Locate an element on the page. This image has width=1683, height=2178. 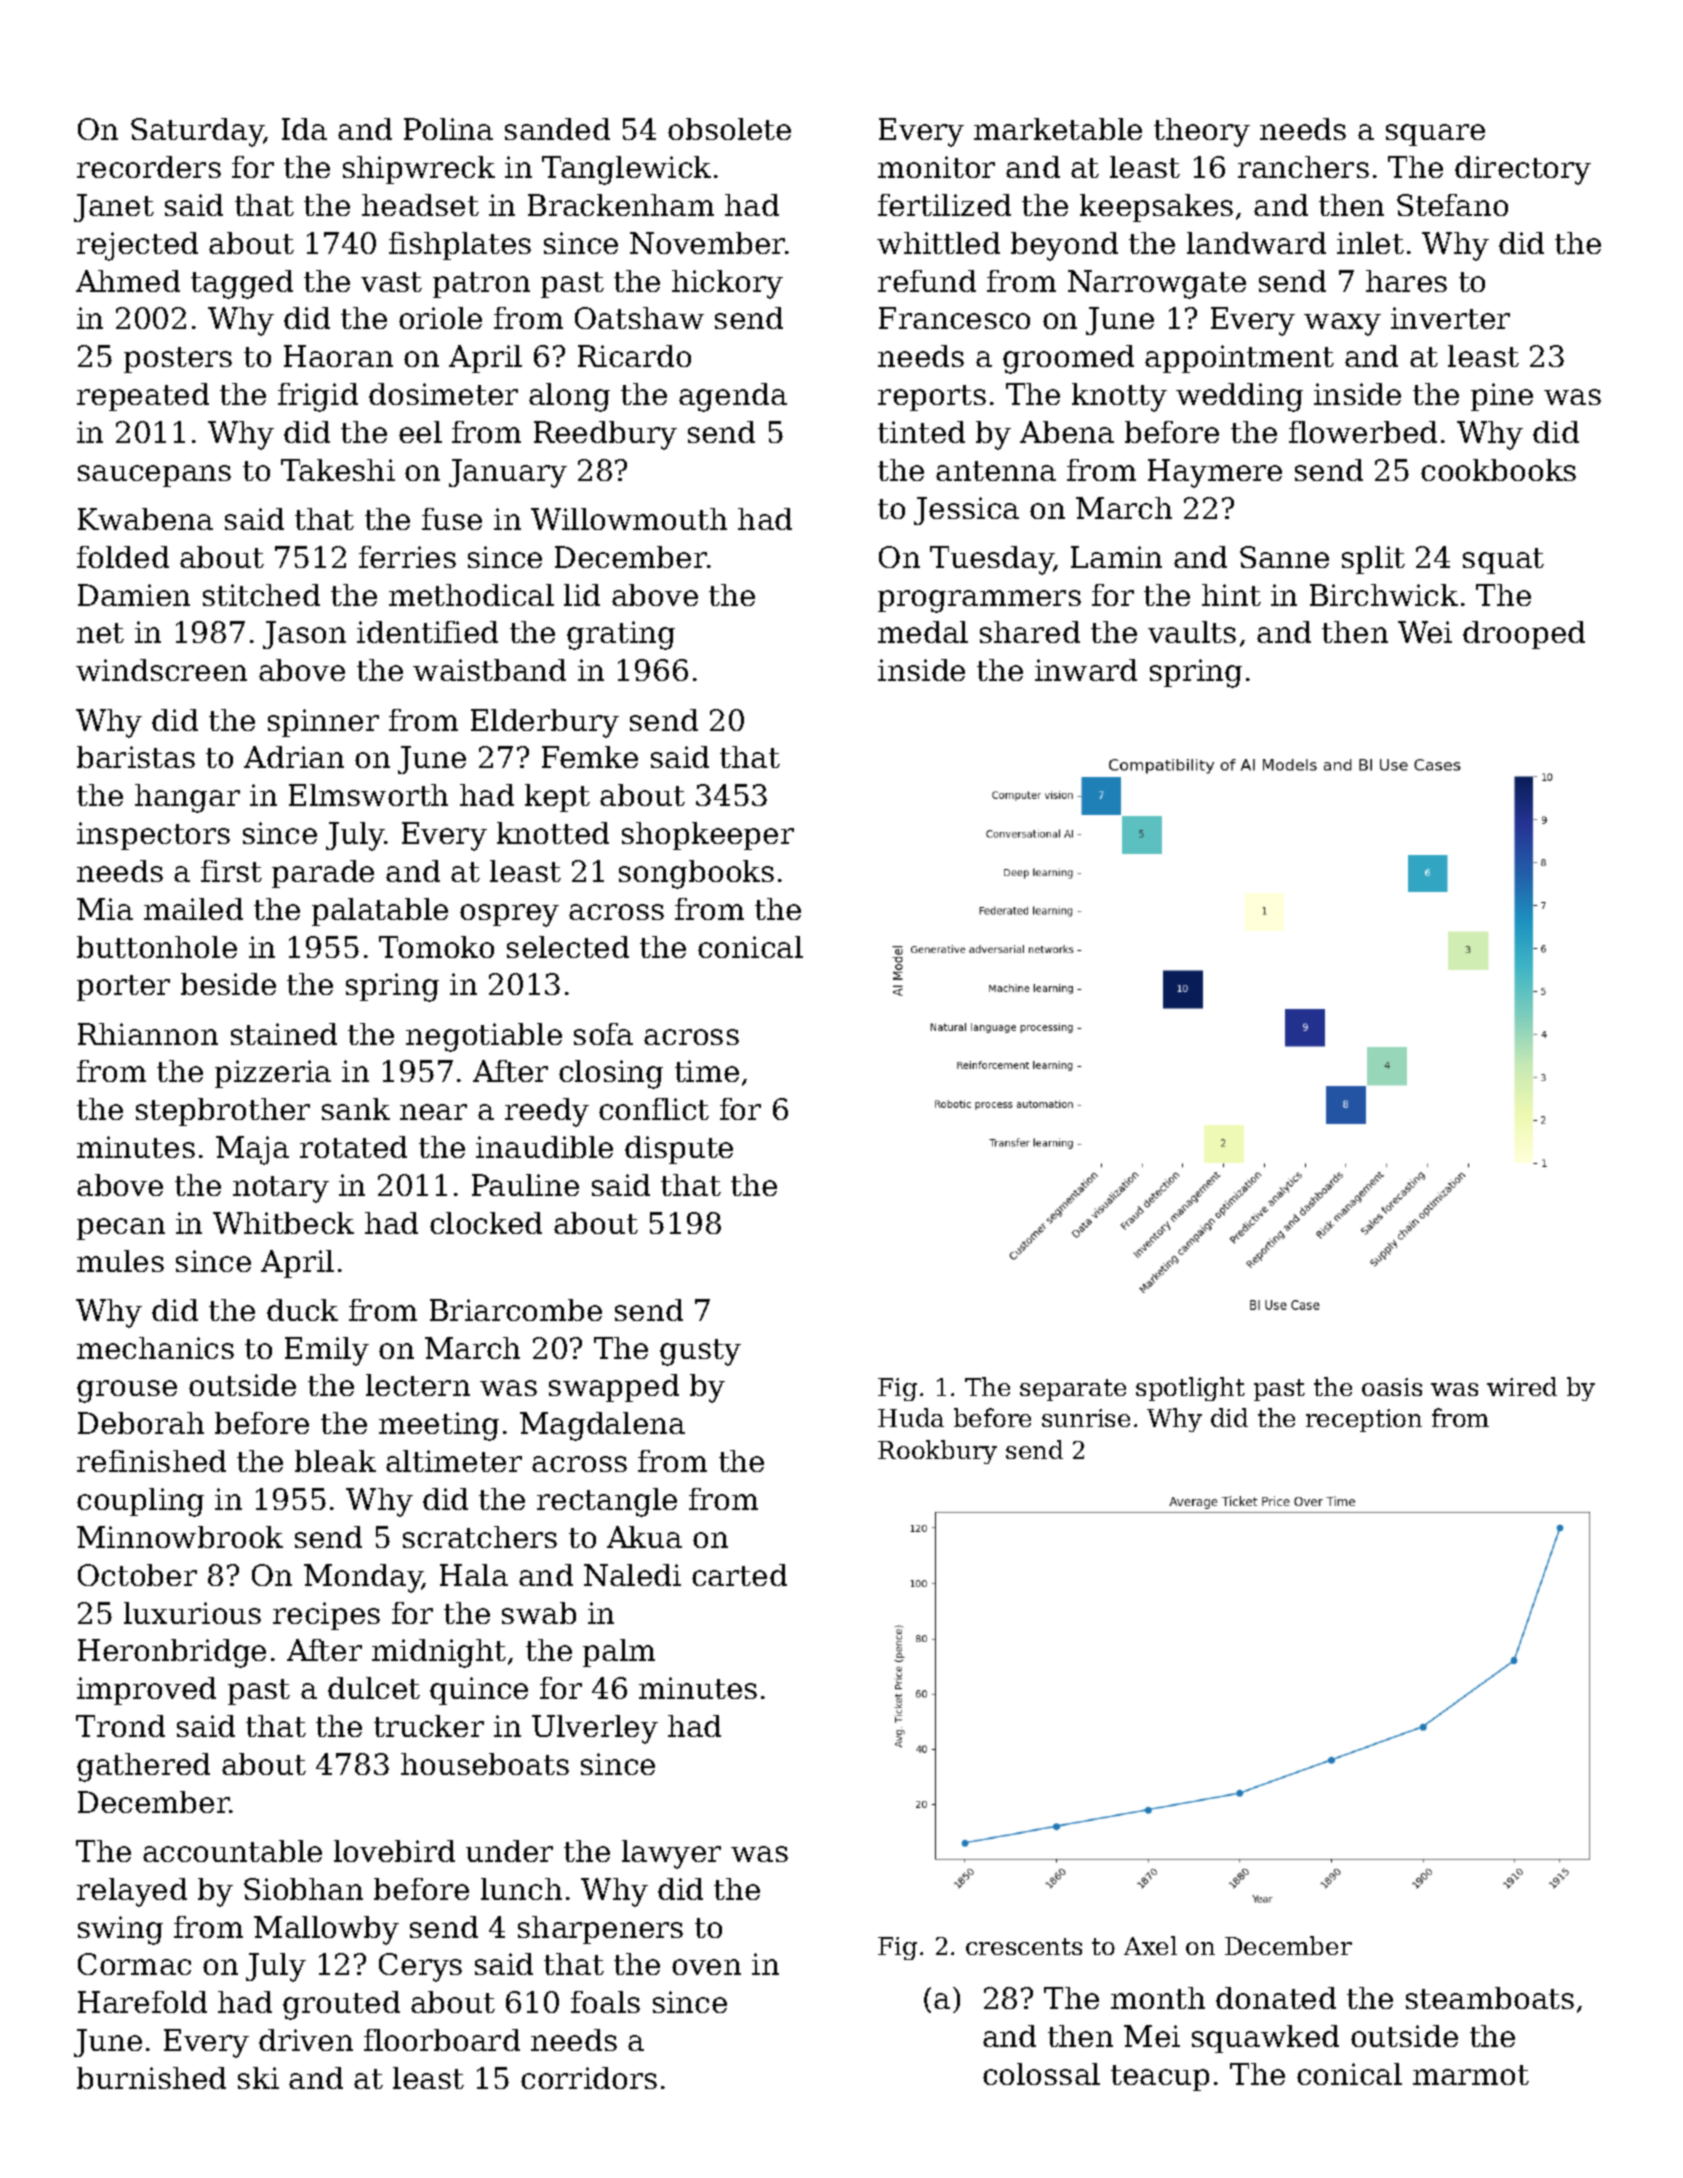
agenda is located at coordinates (733, 397).
